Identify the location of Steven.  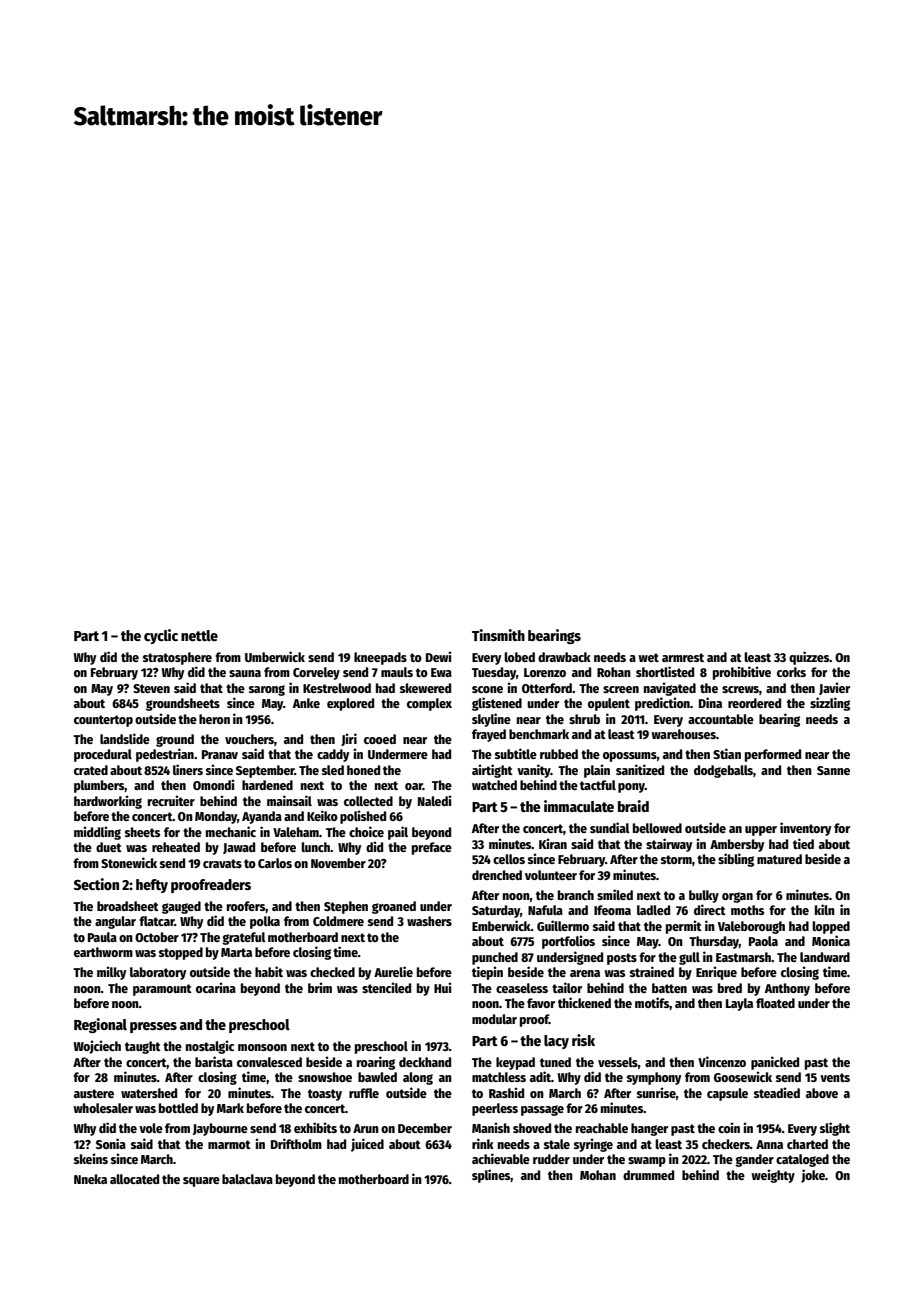
(151, 688).
